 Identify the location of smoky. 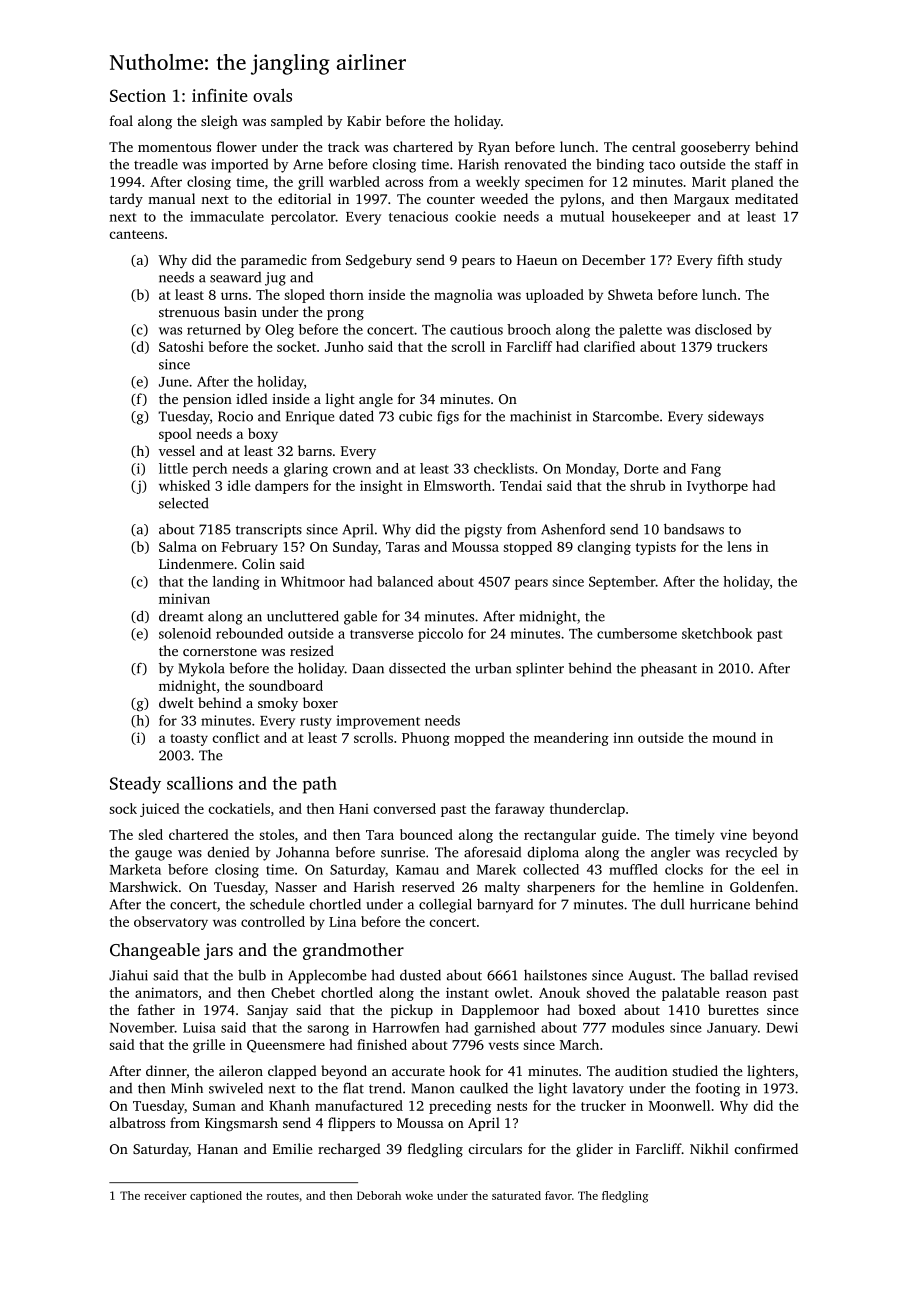
(278, 704).
